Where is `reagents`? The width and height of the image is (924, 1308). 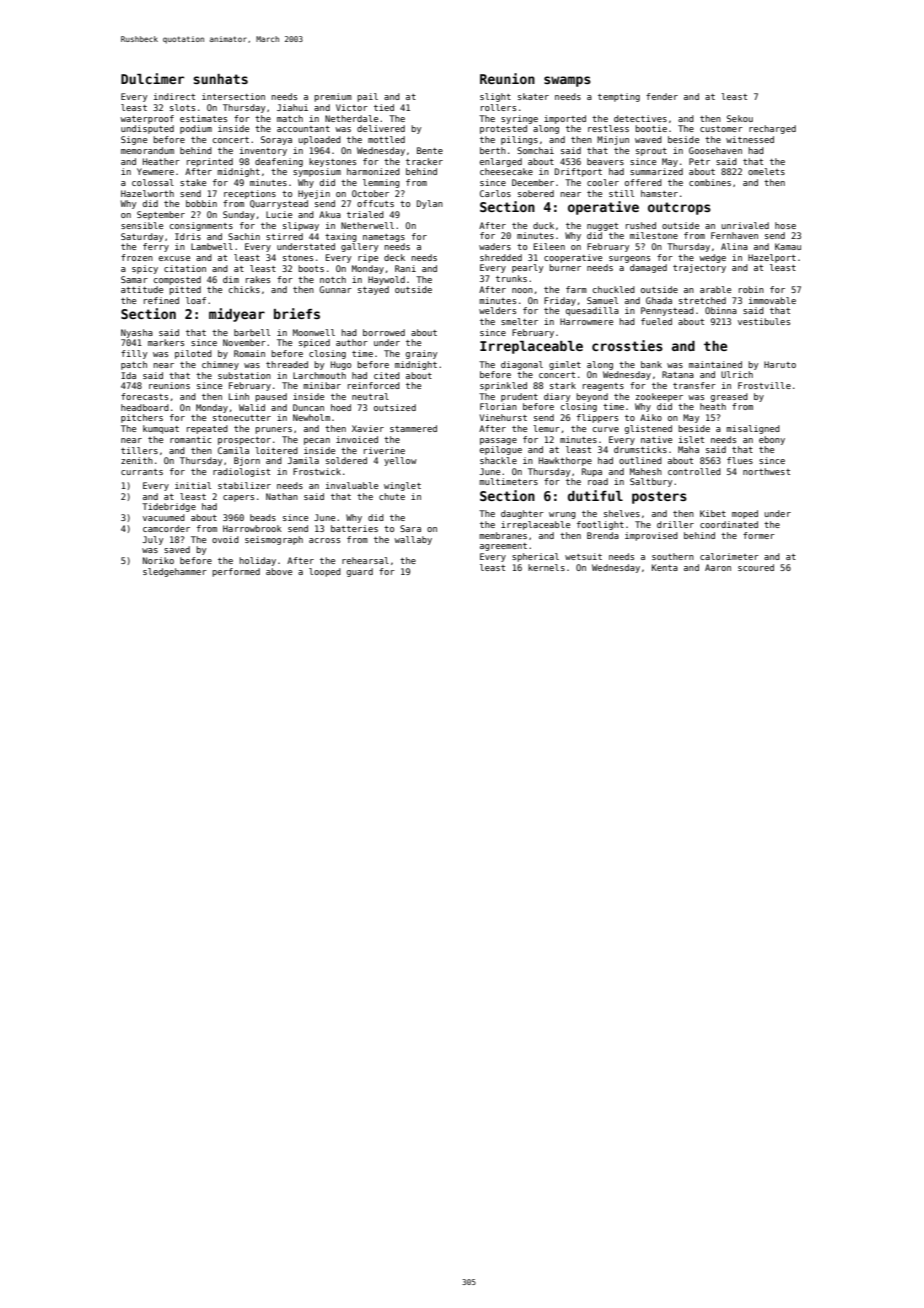
reagents is located at coordinates (603, 387).
